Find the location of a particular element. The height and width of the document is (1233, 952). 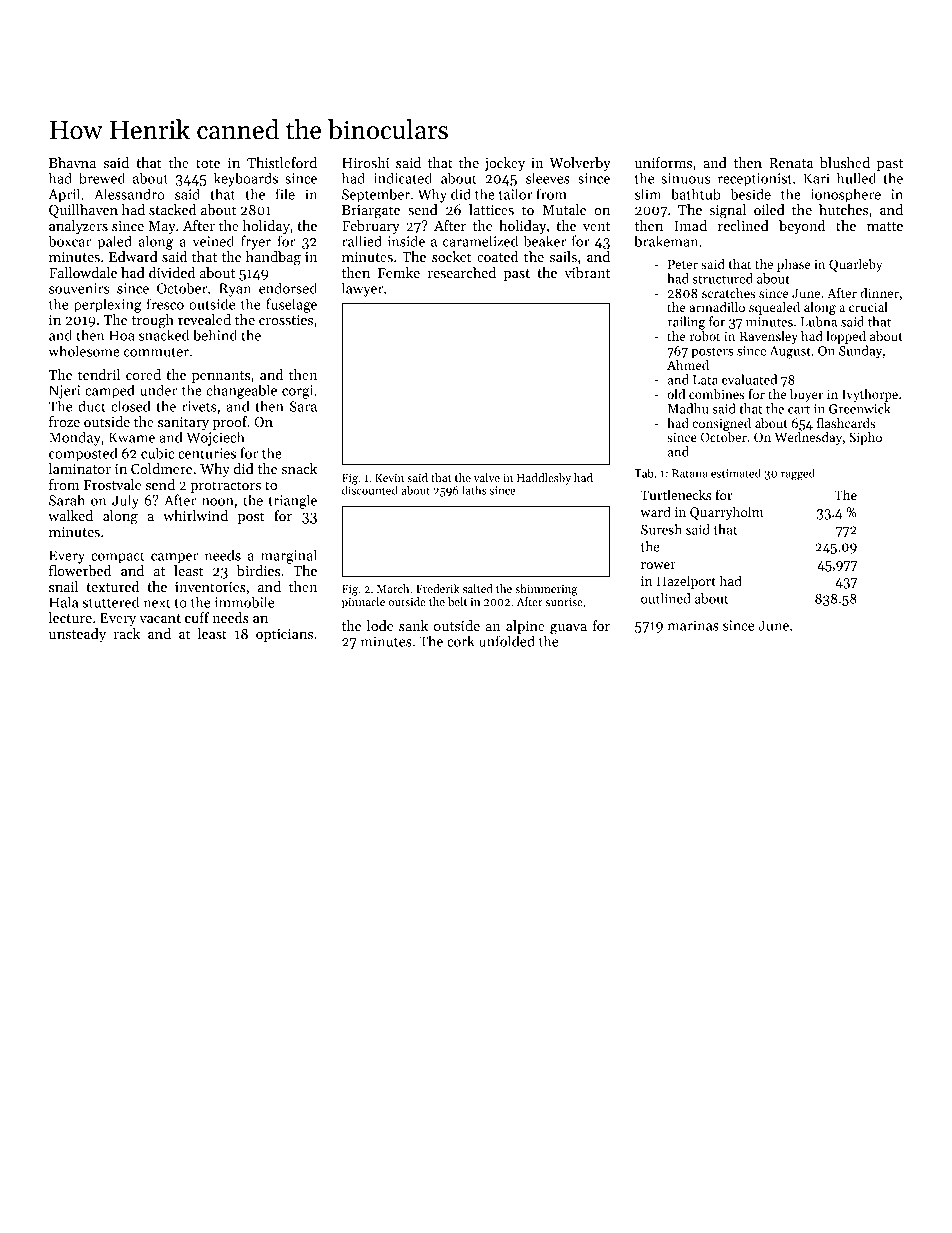

Turtlenecks is located at coordinates (676, 494).
